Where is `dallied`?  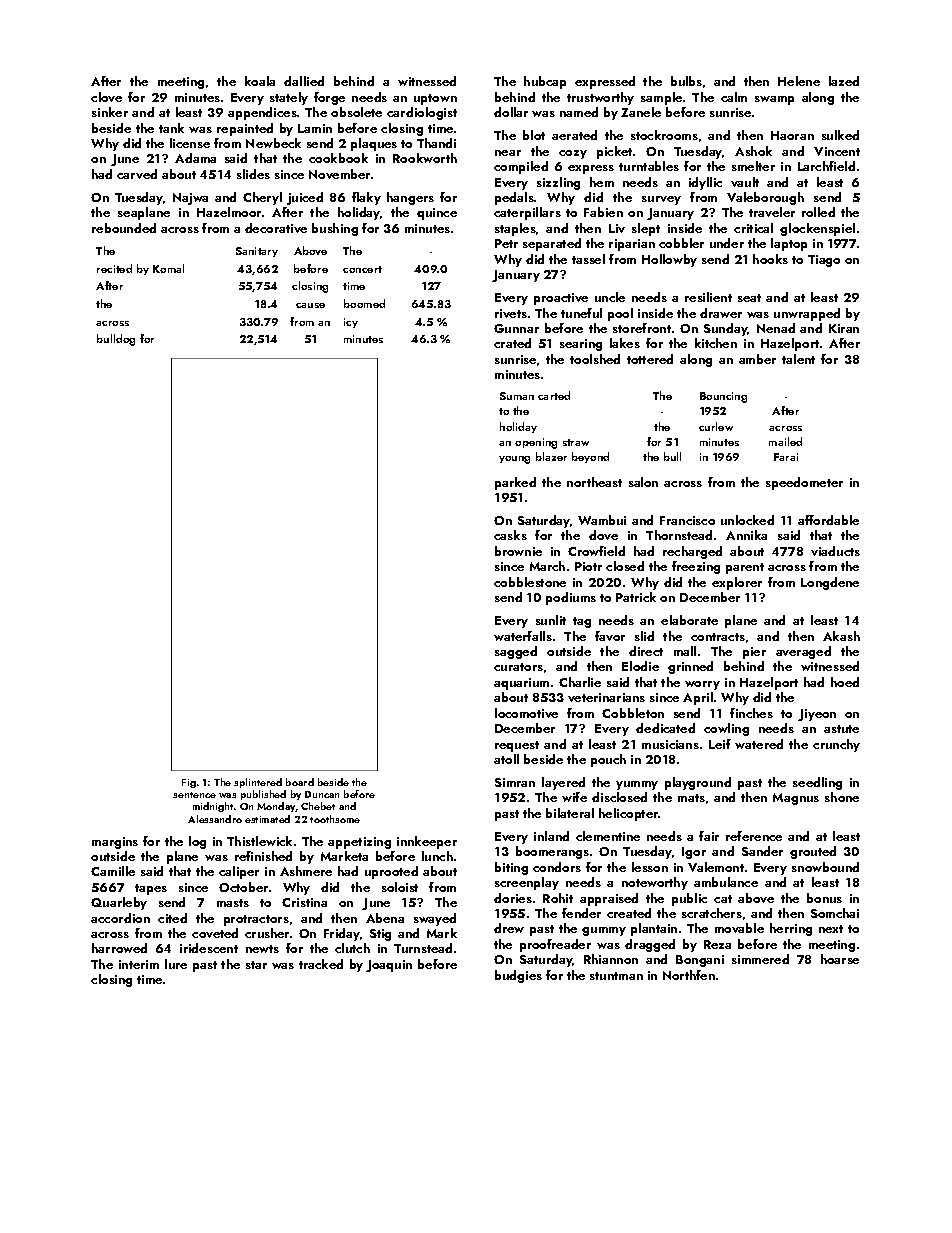 dallied is located at coordinates (304, 81).
